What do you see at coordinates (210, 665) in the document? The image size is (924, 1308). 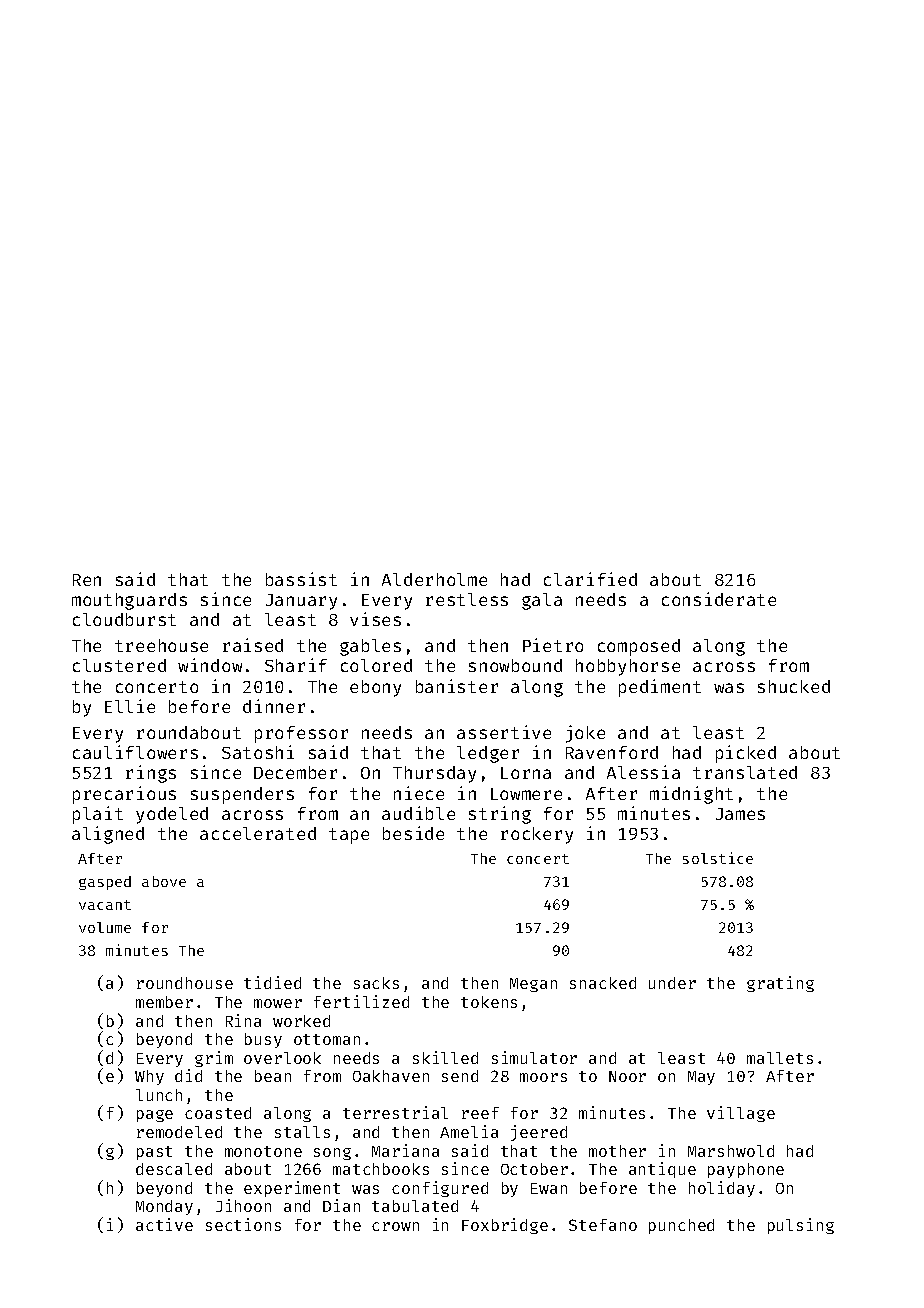 I see `window` at bounding box center [210, 665].
